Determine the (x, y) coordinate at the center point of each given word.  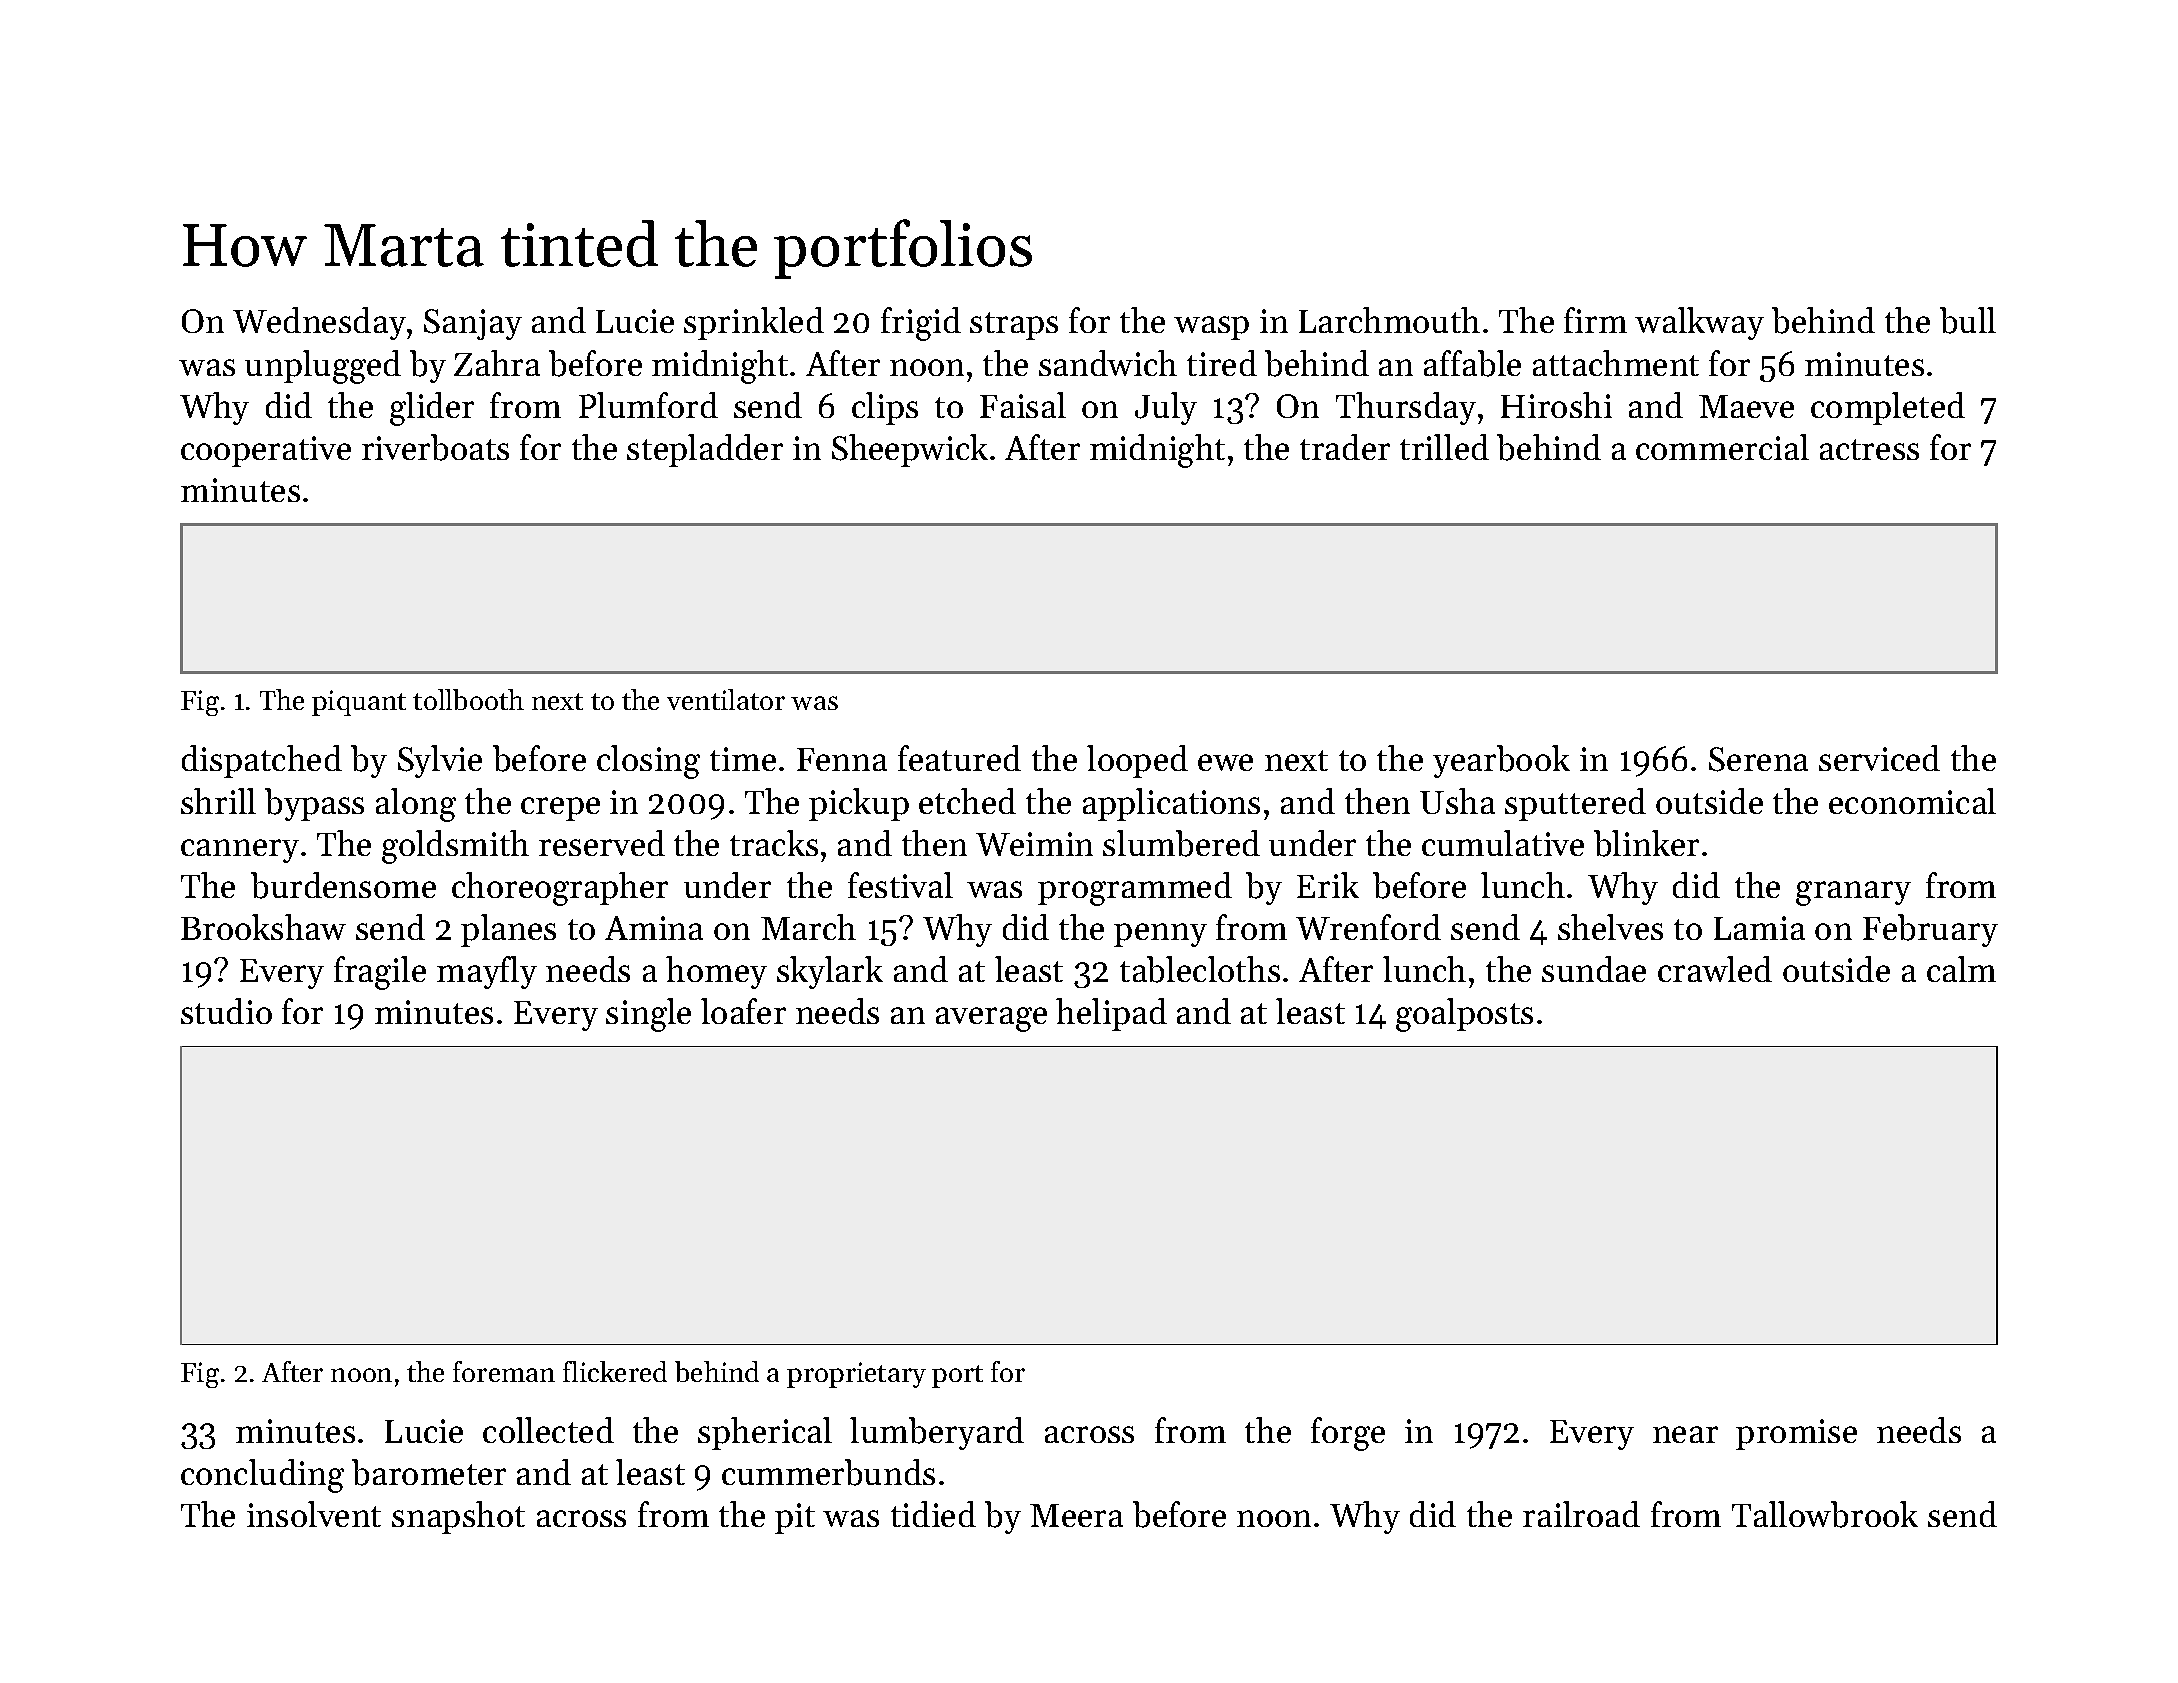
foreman (504, 1371)
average (991, 1019)
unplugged (323, 367)
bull (1968, 320)
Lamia (1759, 928)
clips (885, 408)
